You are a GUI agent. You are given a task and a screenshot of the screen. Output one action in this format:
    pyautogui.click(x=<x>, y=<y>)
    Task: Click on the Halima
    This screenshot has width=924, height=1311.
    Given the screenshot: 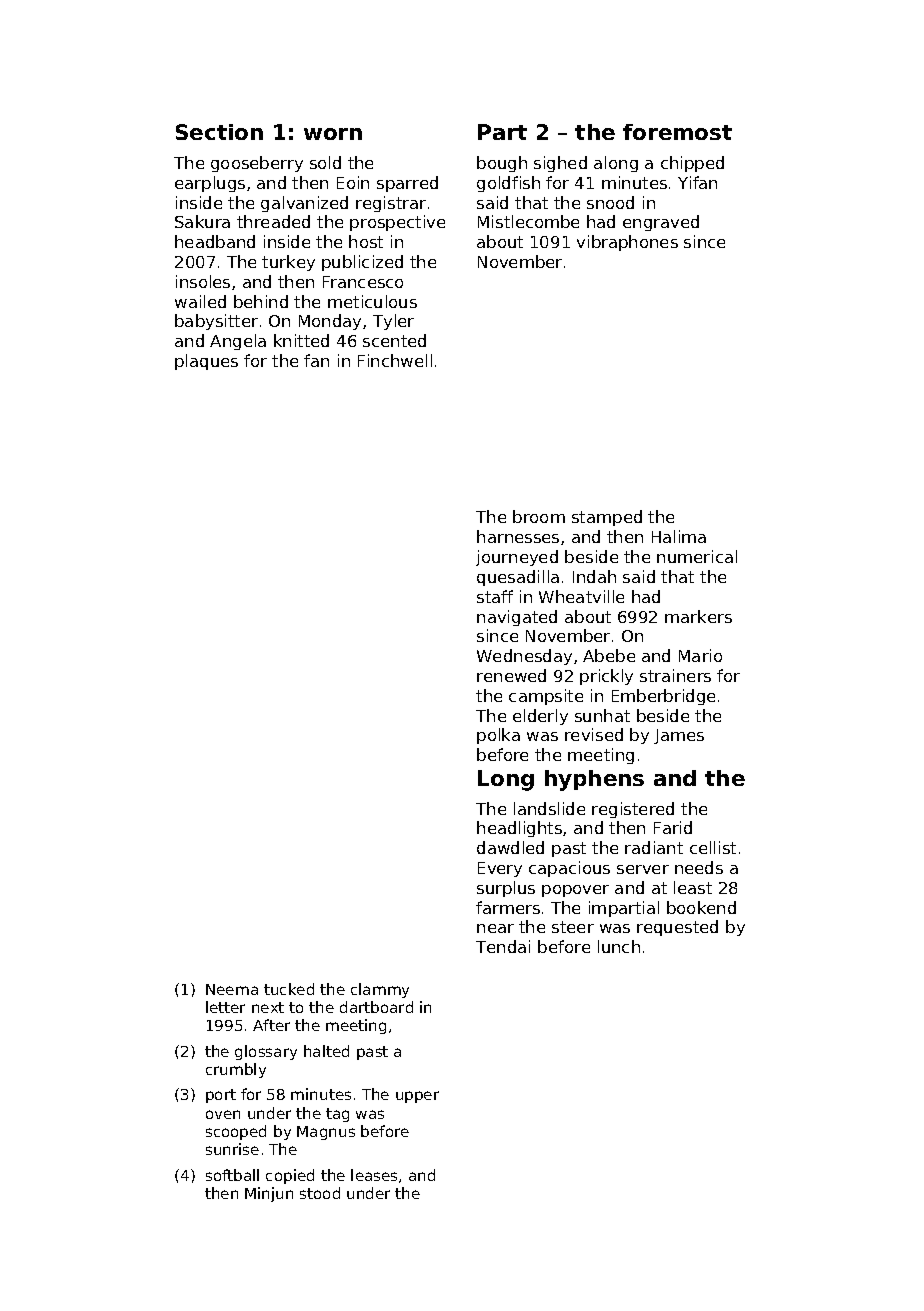 What is the action you would take?
    pyautogui.click(x=679, y=536)
